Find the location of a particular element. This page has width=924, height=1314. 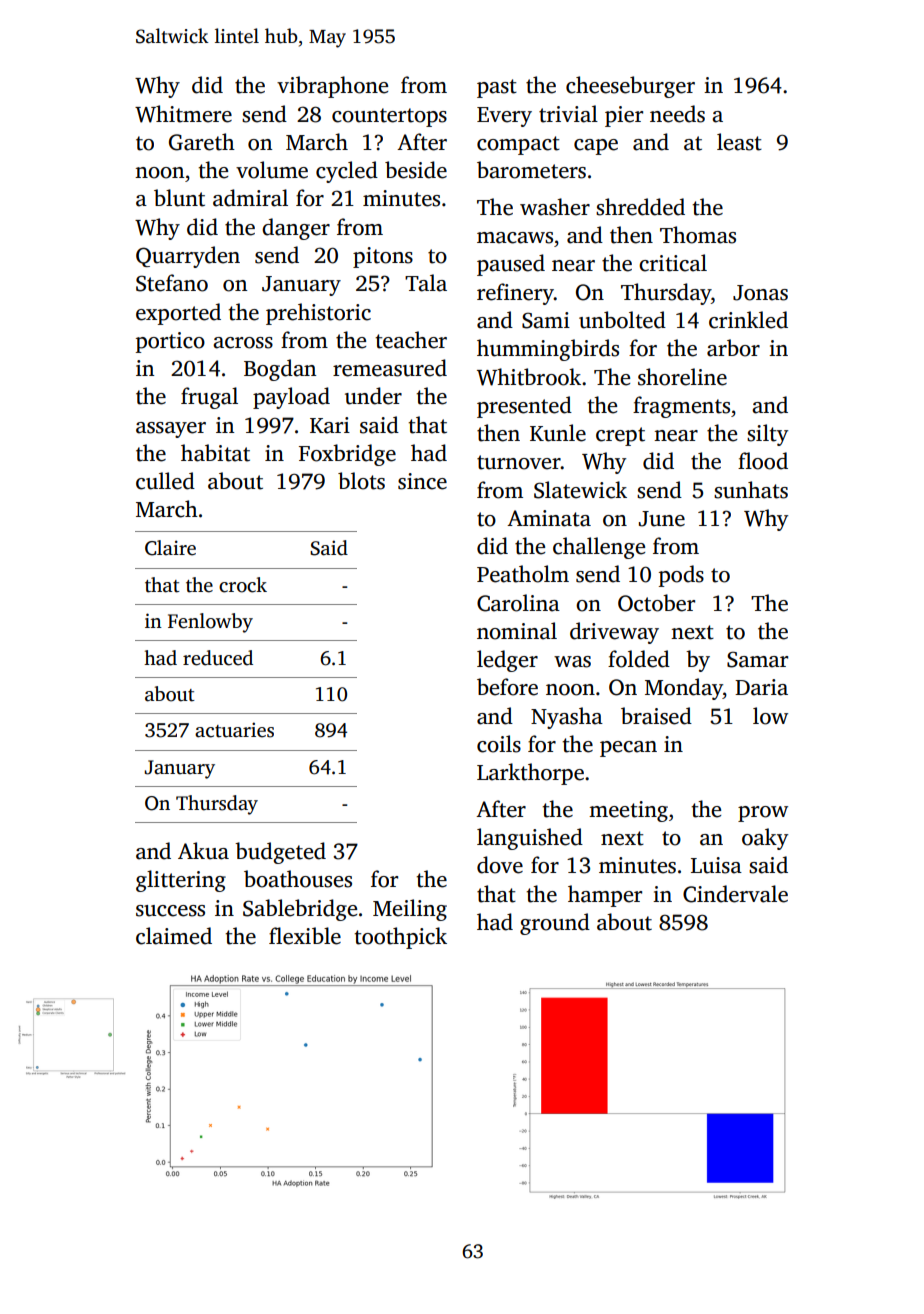

Whitmere is located at coordinates (183, 114).
